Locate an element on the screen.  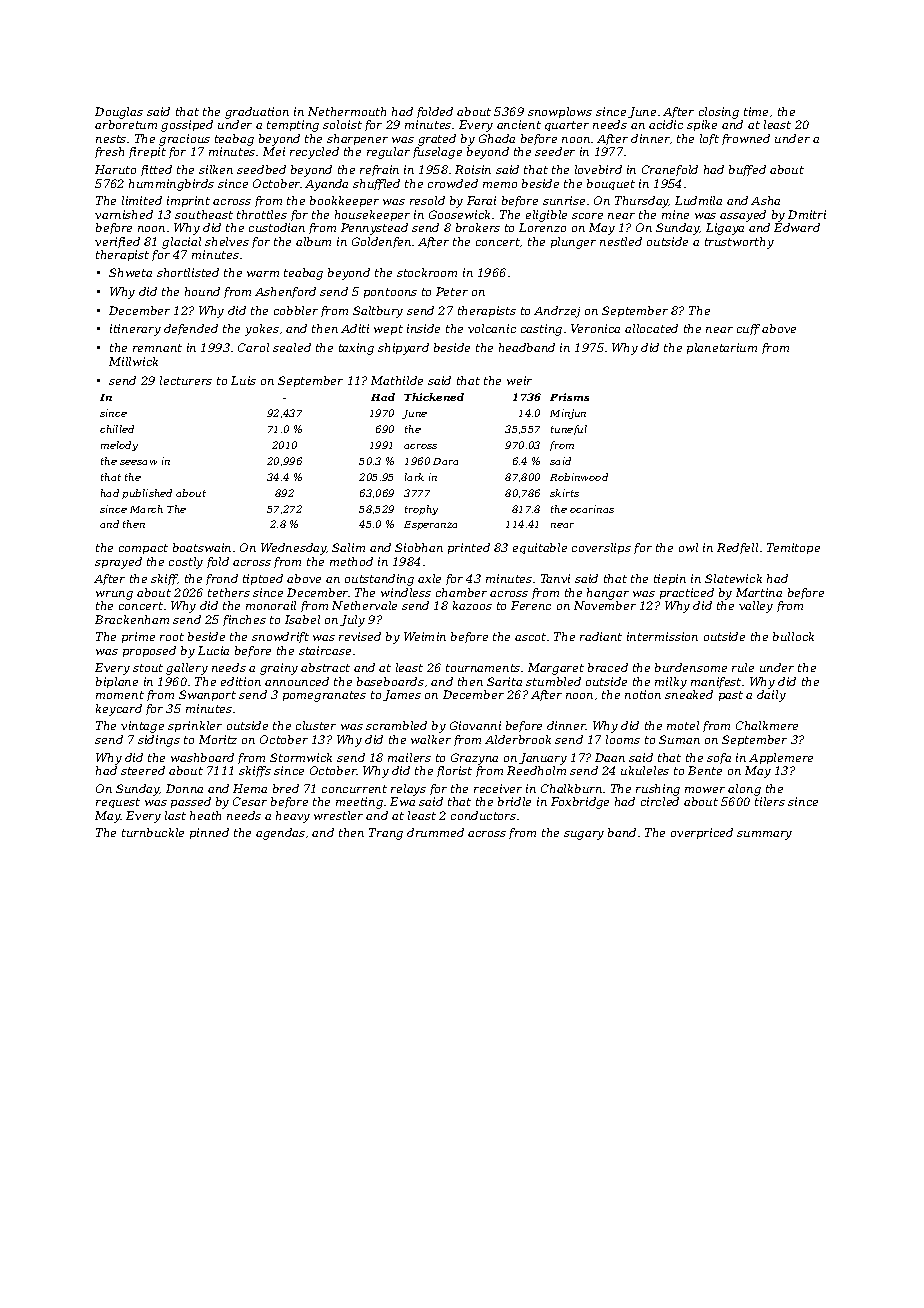
keycard is located at coordinates (119, 710).
